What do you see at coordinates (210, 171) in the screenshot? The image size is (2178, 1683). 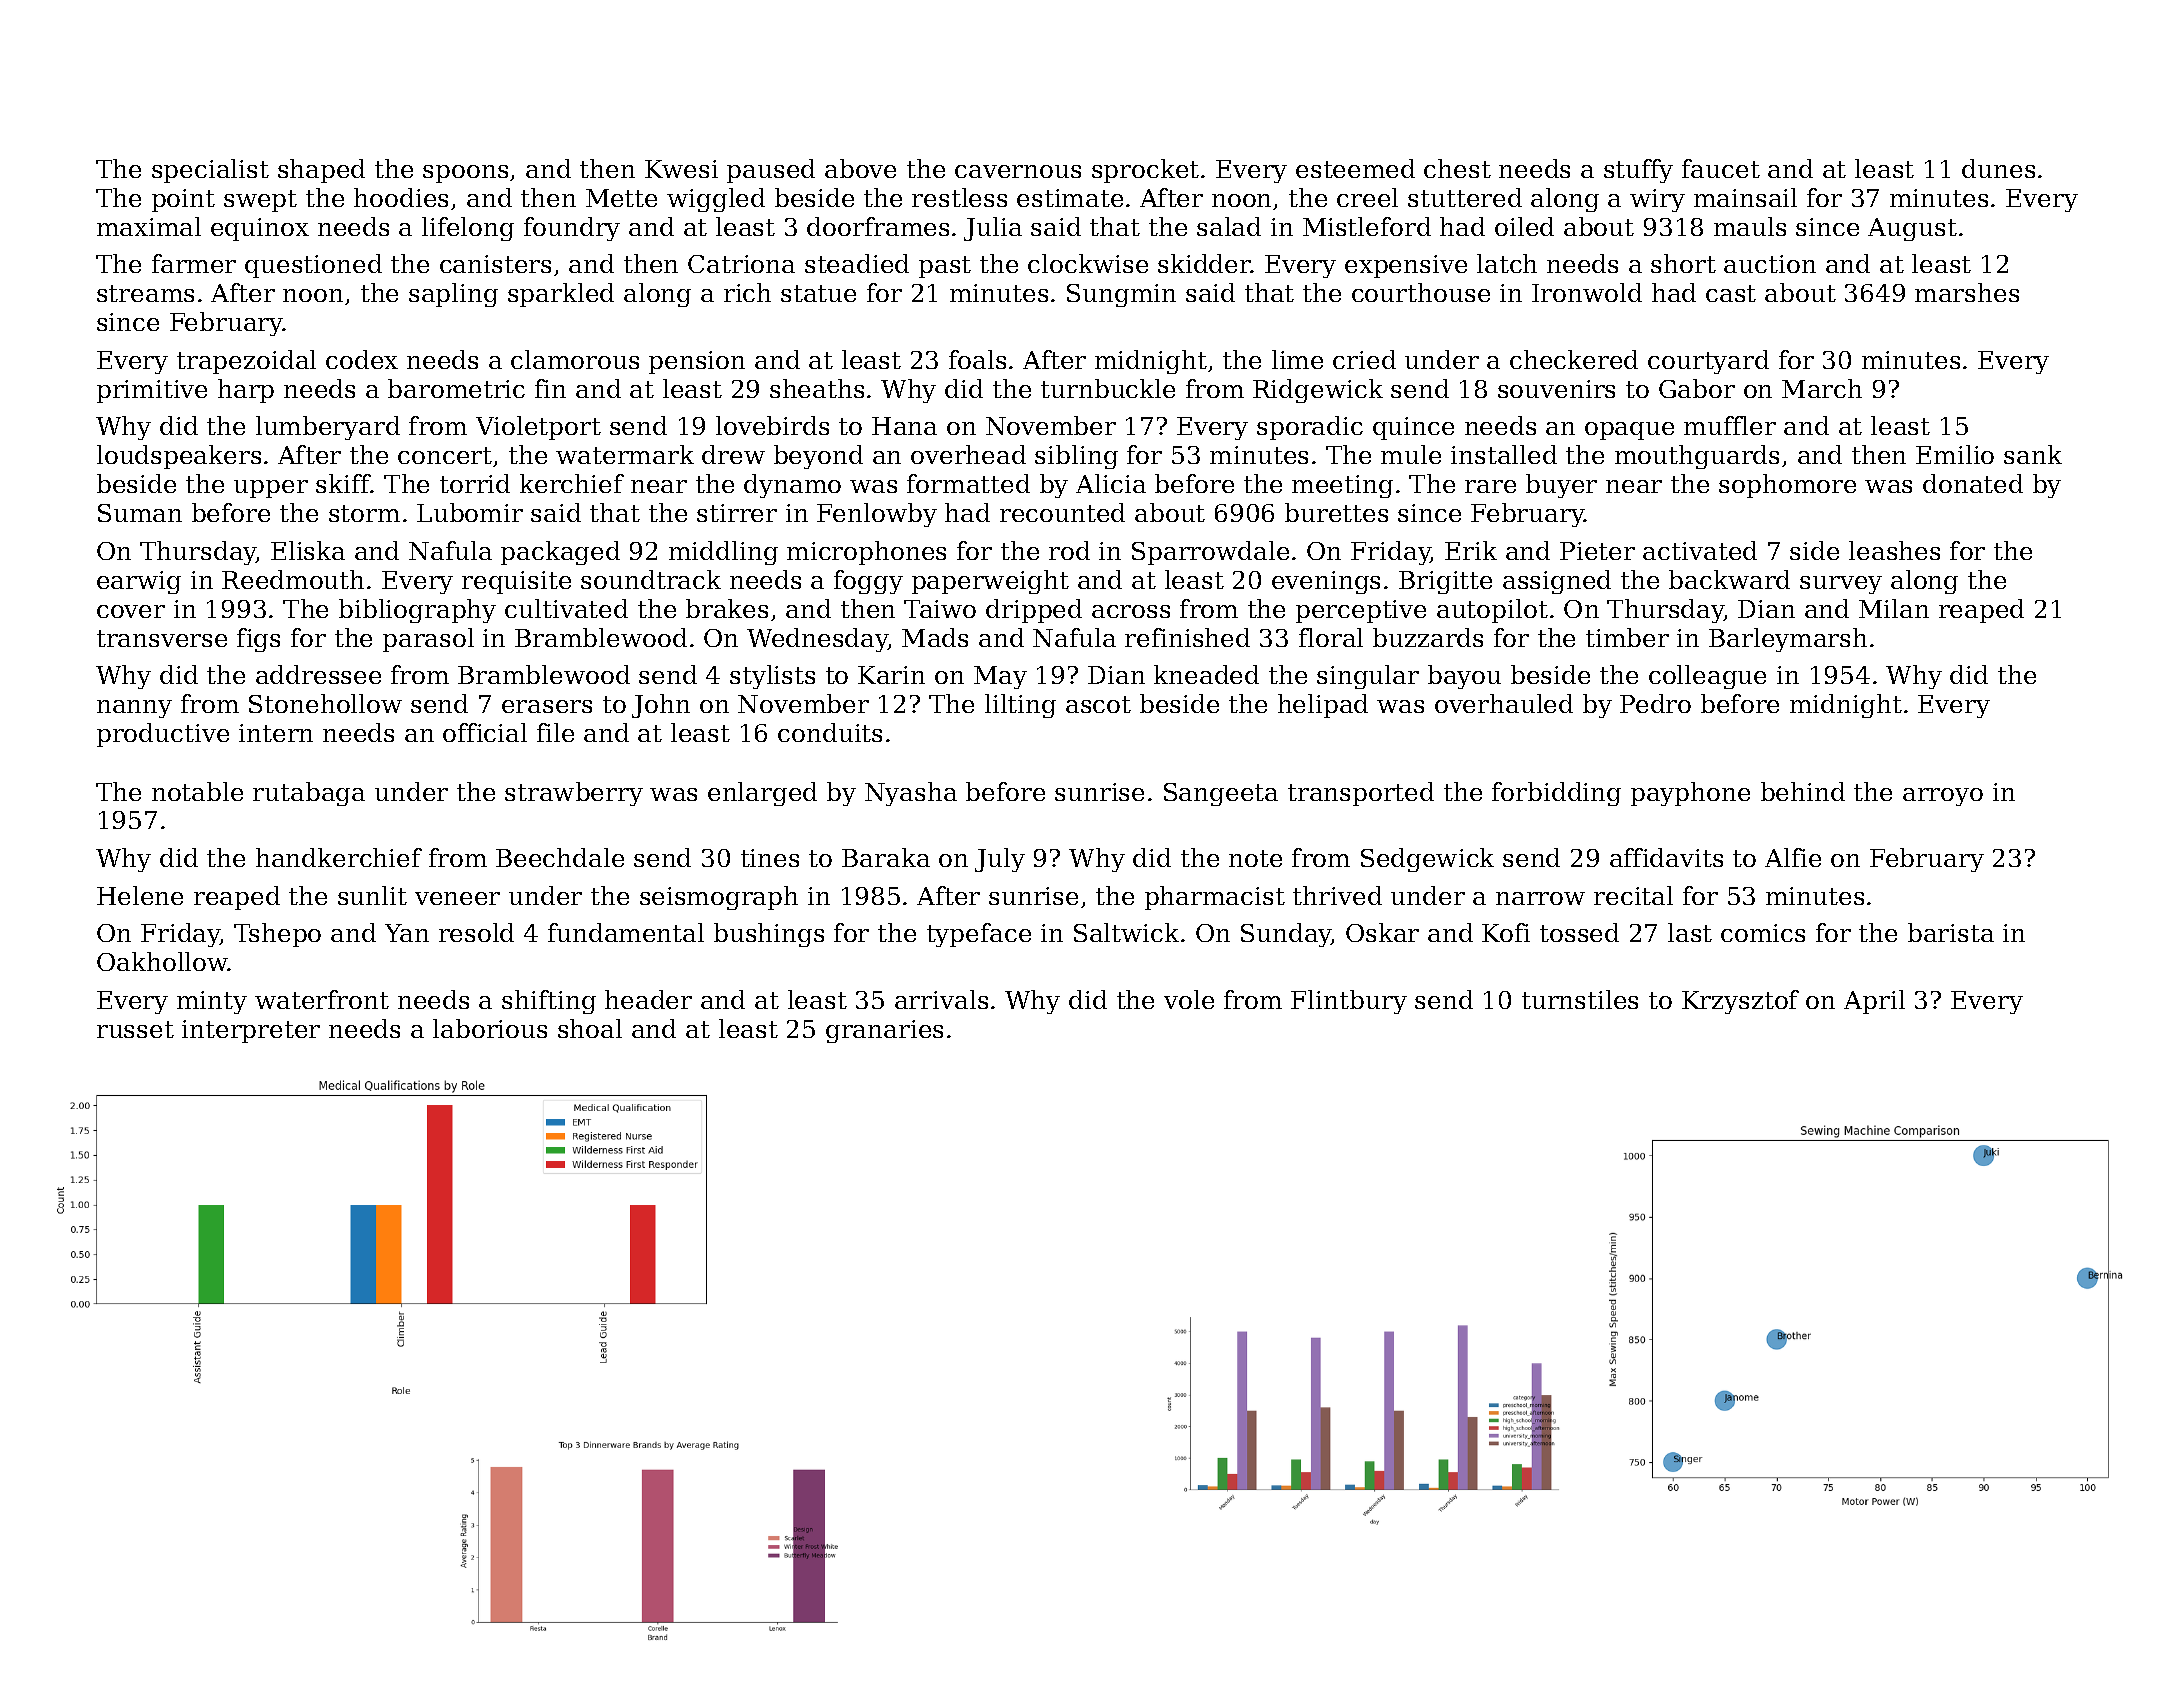 I see `specialist` at bounding box center [210, 171].
